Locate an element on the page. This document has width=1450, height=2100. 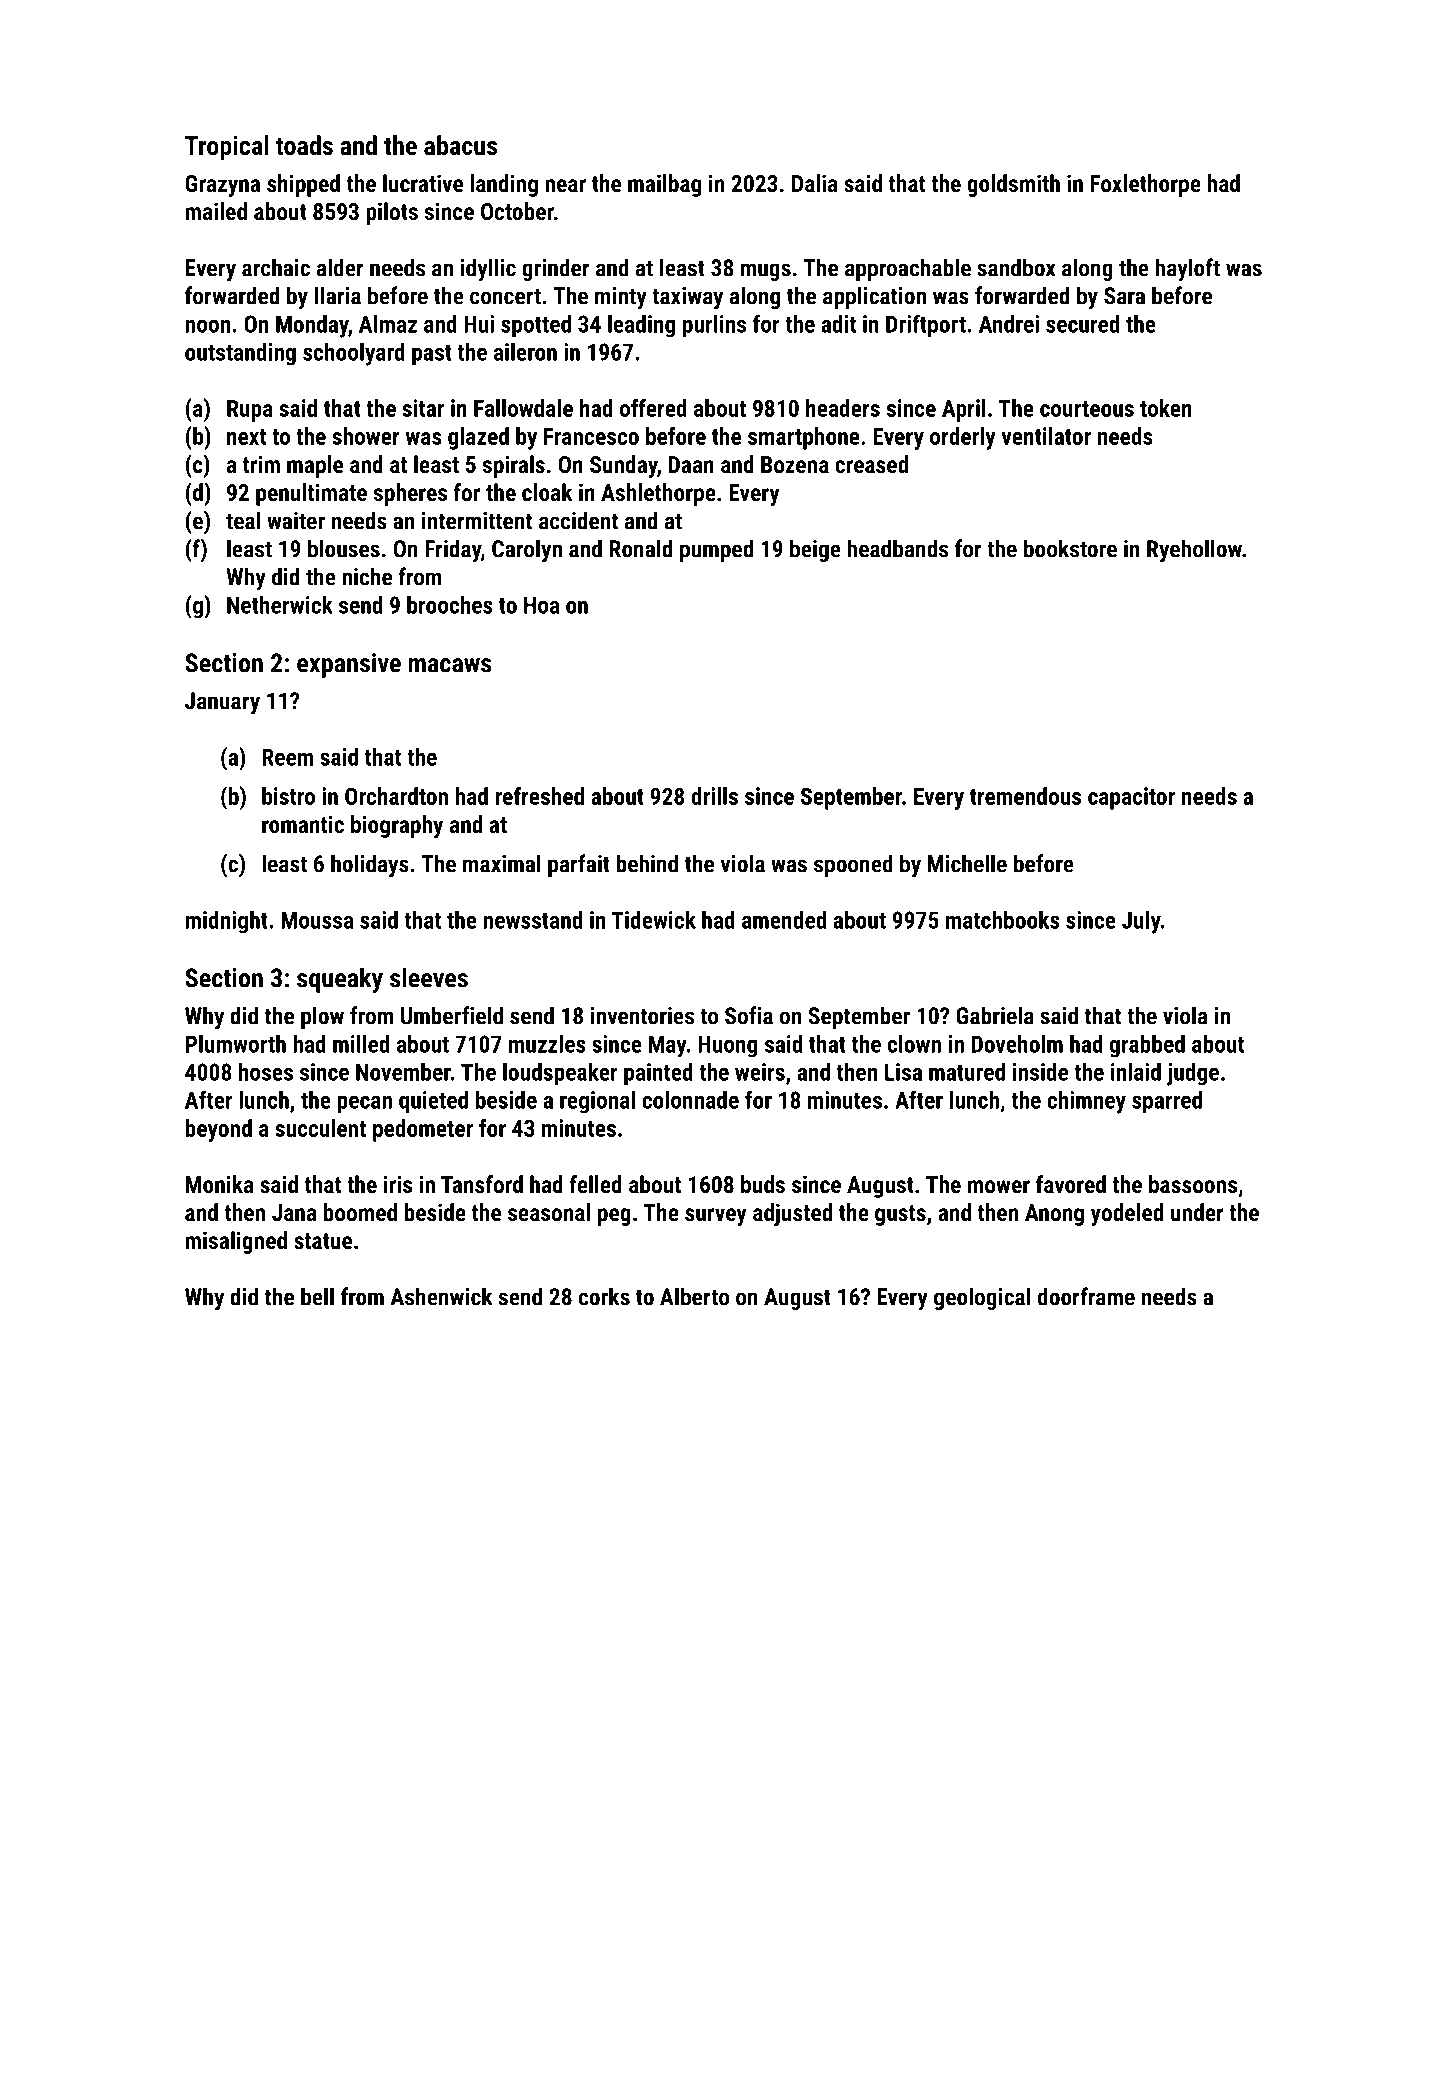
midnight is located at coordinates (226, 922).
